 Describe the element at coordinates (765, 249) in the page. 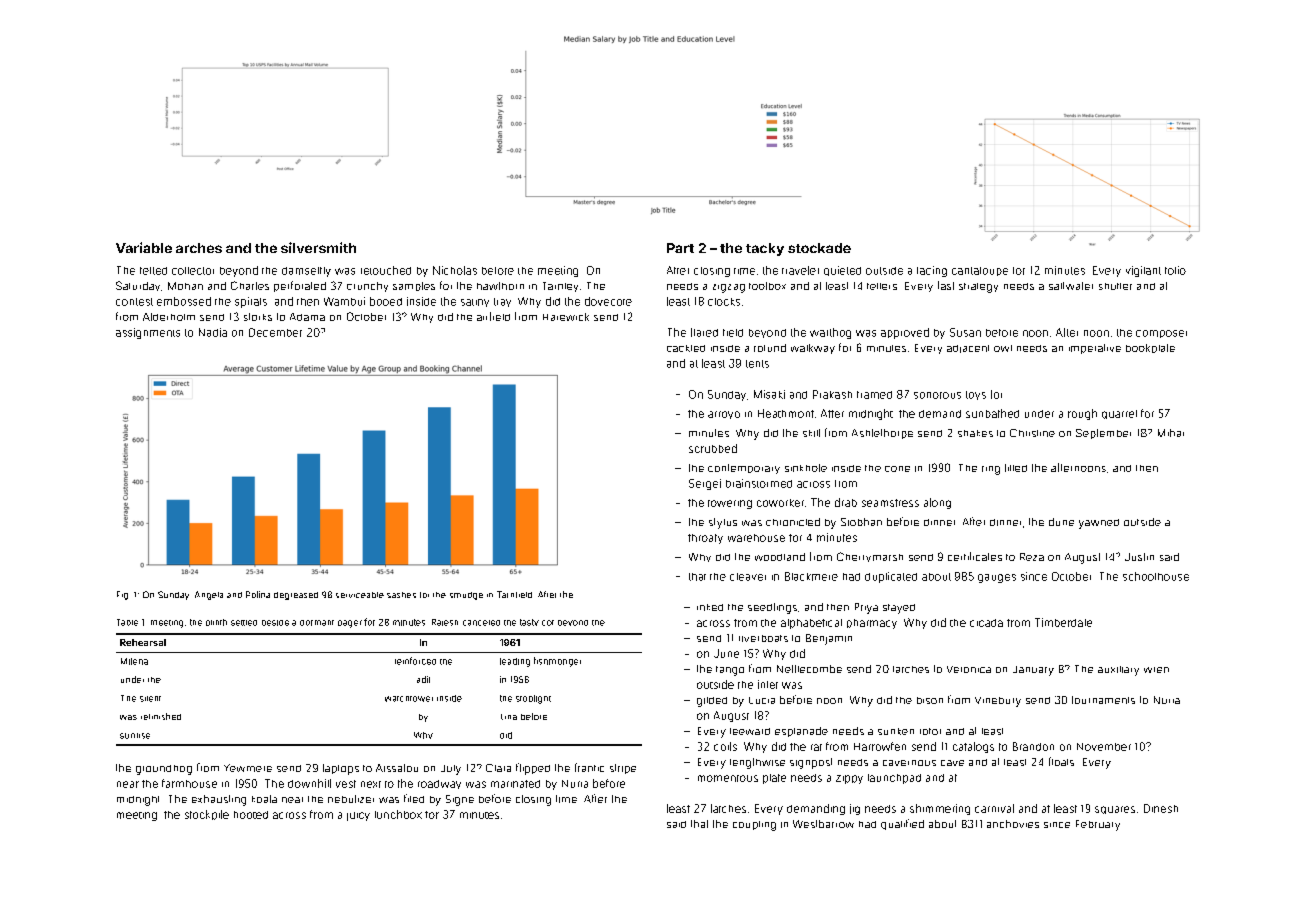

I see `tacky` at that location.
